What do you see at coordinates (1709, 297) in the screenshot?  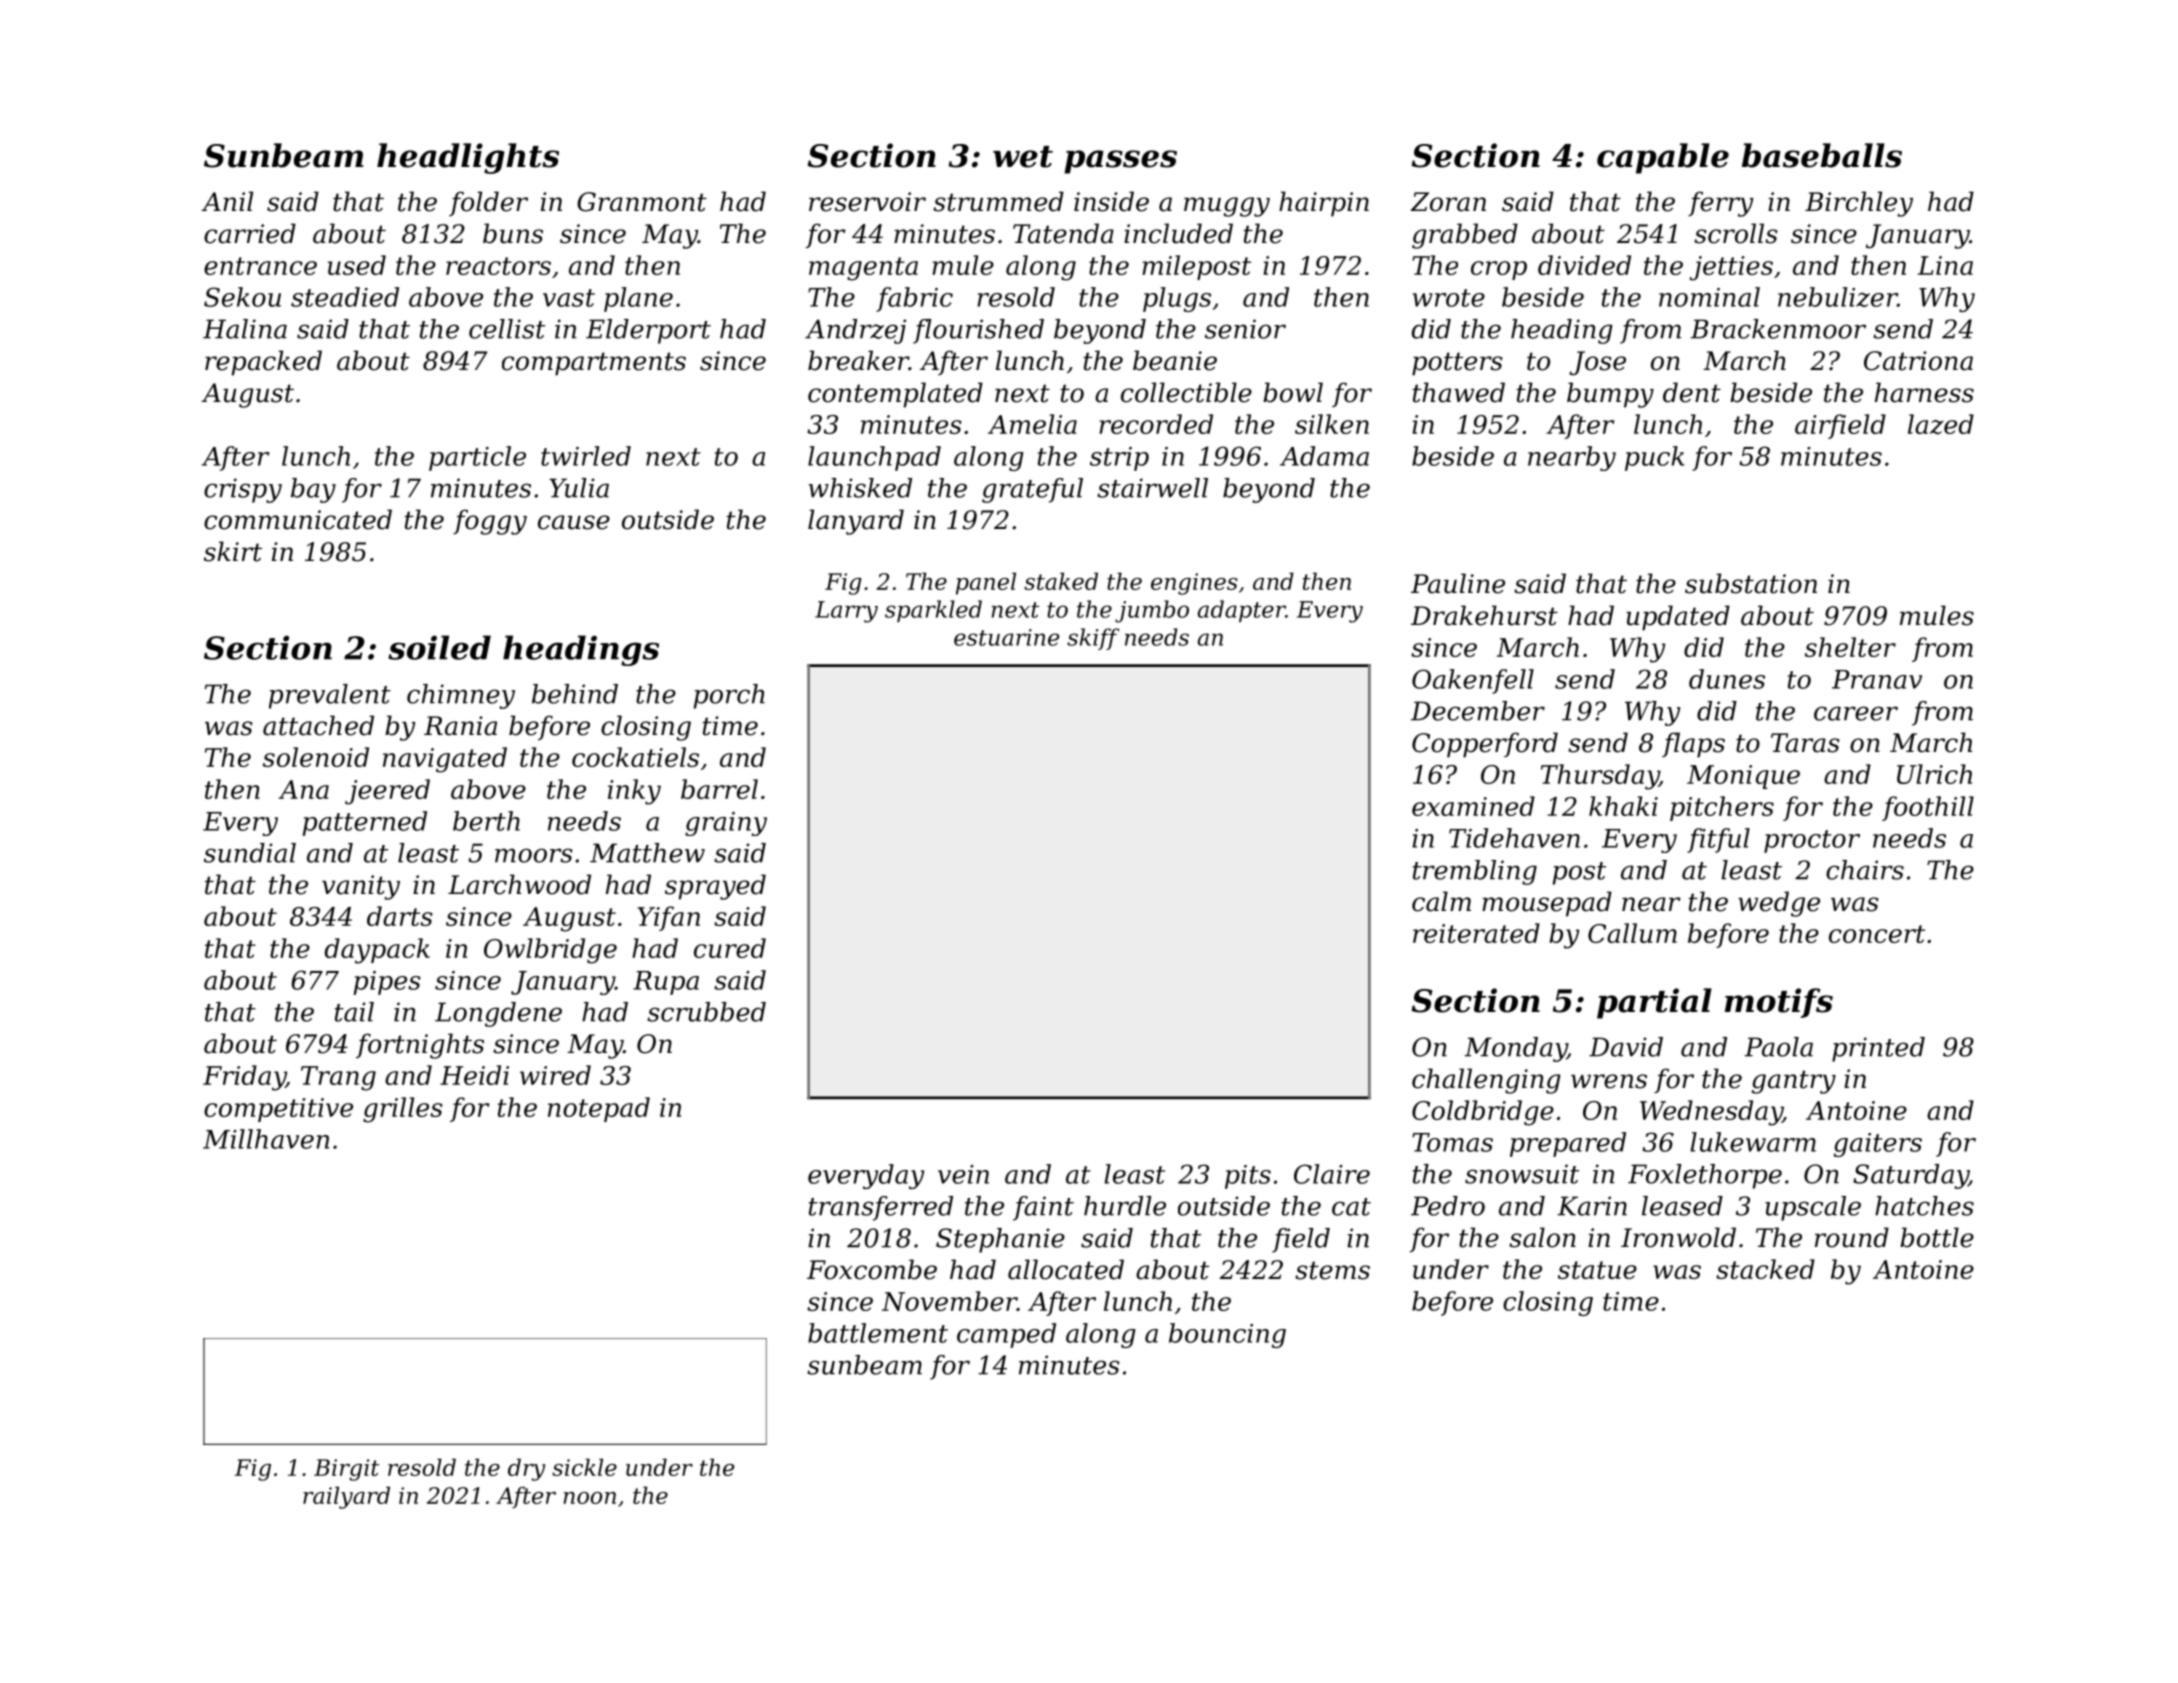 I see `nominal` at bounding box center [1709, 297].
